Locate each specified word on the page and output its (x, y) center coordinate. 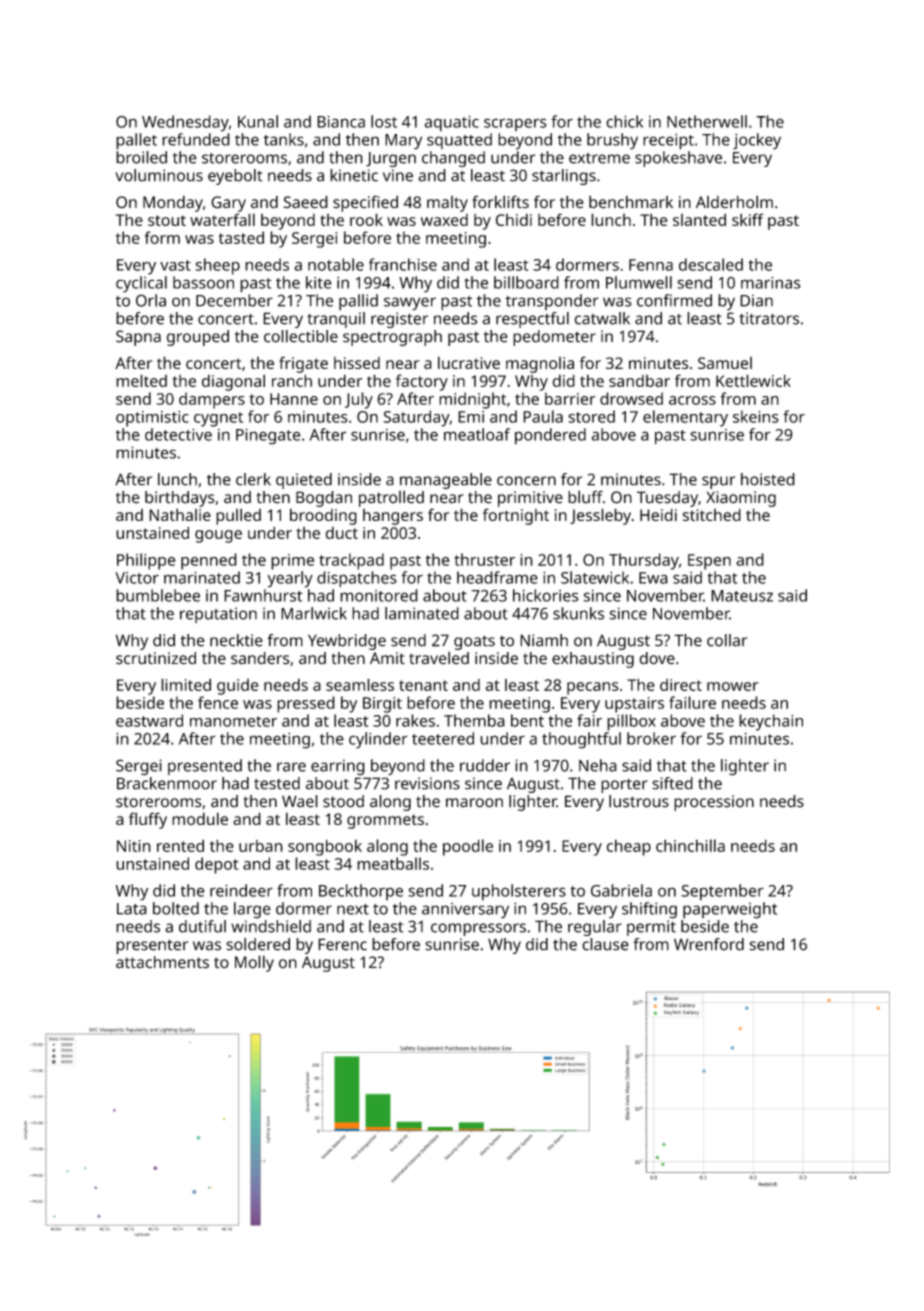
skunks (578, 613)
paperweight (730, 910)
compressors (478, 929)
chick (624, 121)
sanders (260, 658)
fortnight (516, 516)
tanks (284, 139)
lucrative (469, 362)
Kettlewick (753, 380)
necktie (236, 640)
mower (732, 686)
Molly (254, 963)
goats (474, 642)
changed (453, 159)
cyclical (141, 284)
